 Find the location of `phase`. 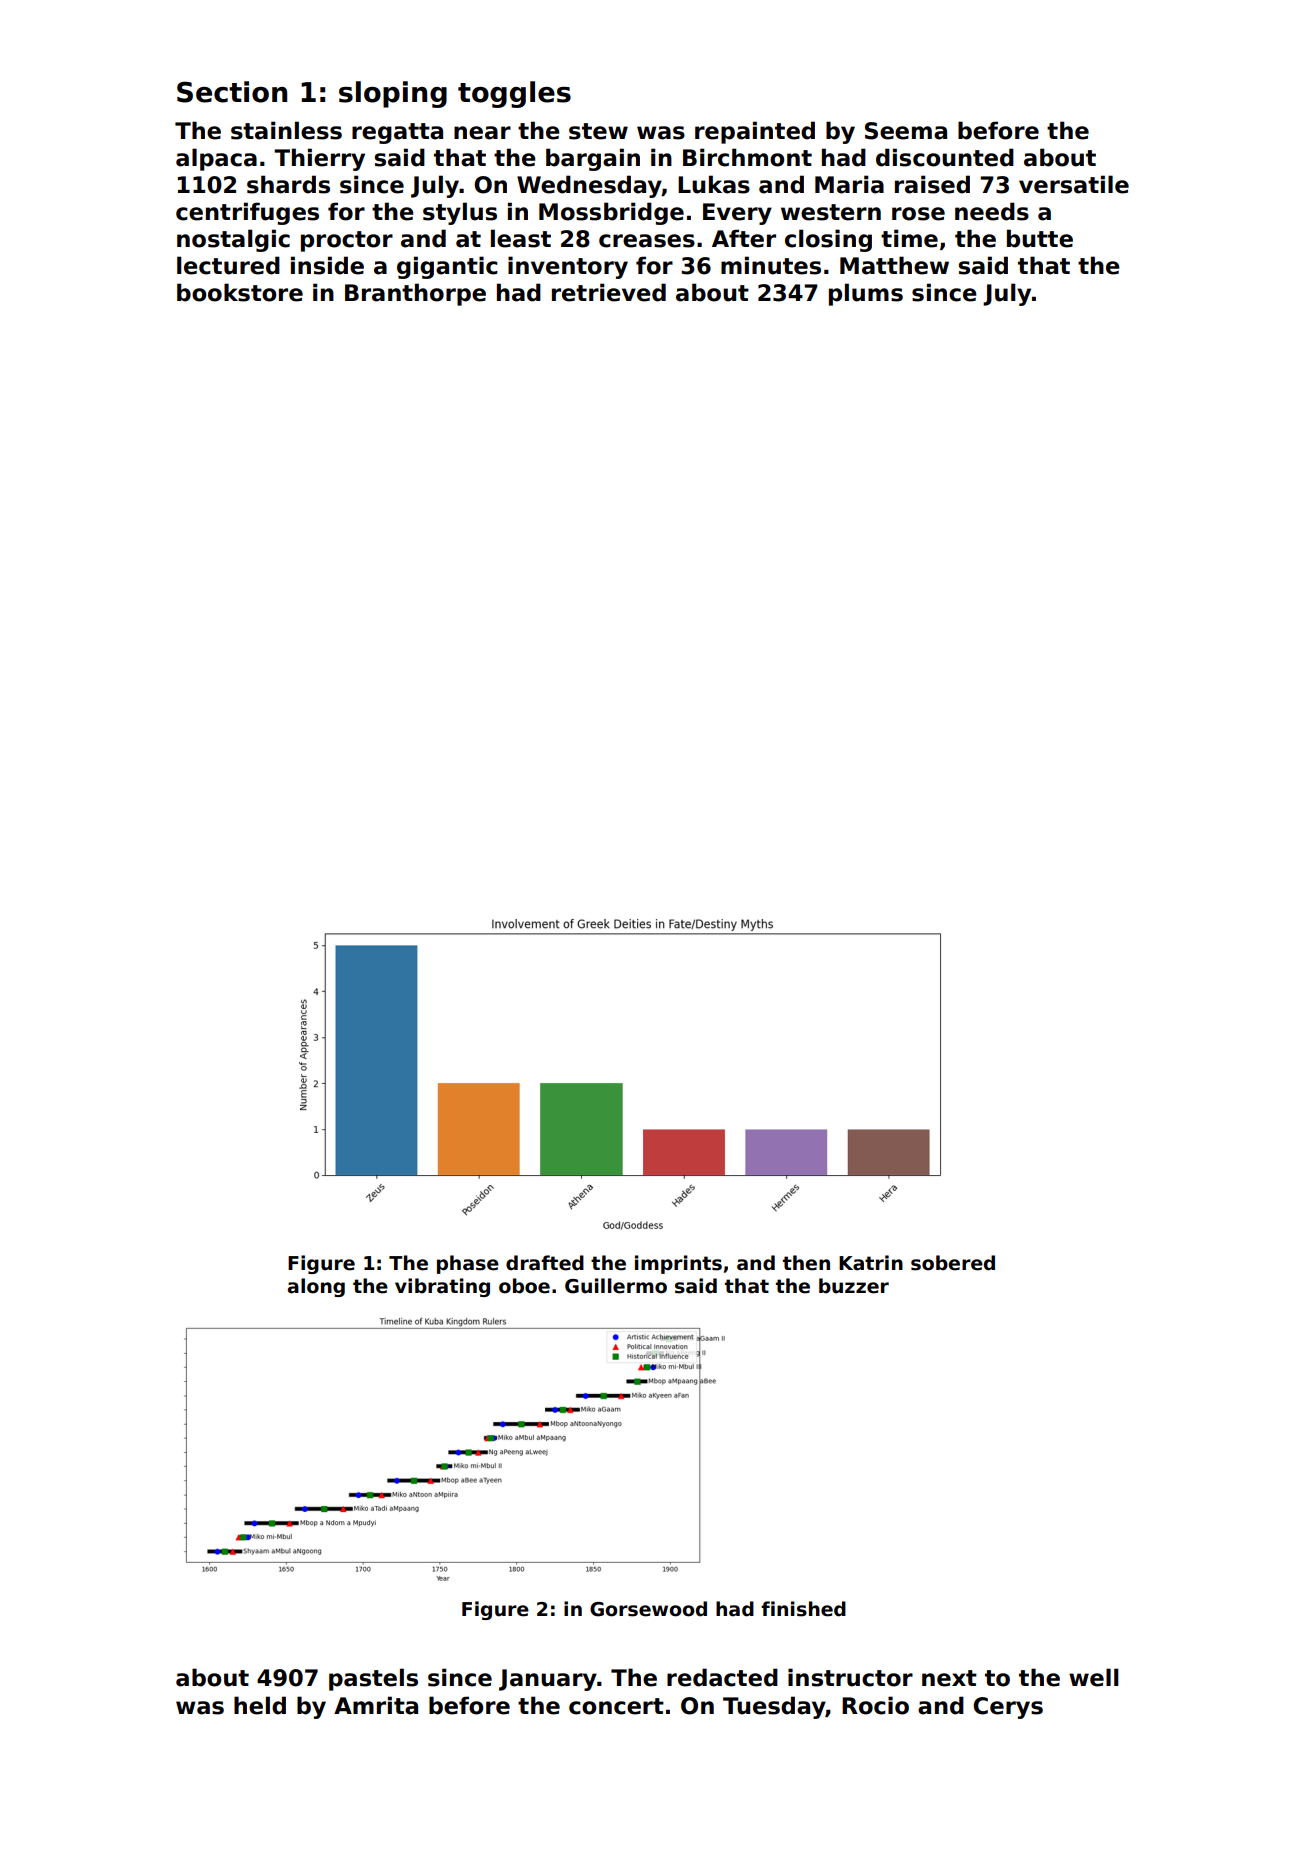

phase is located at coordinates (468, 1264).
